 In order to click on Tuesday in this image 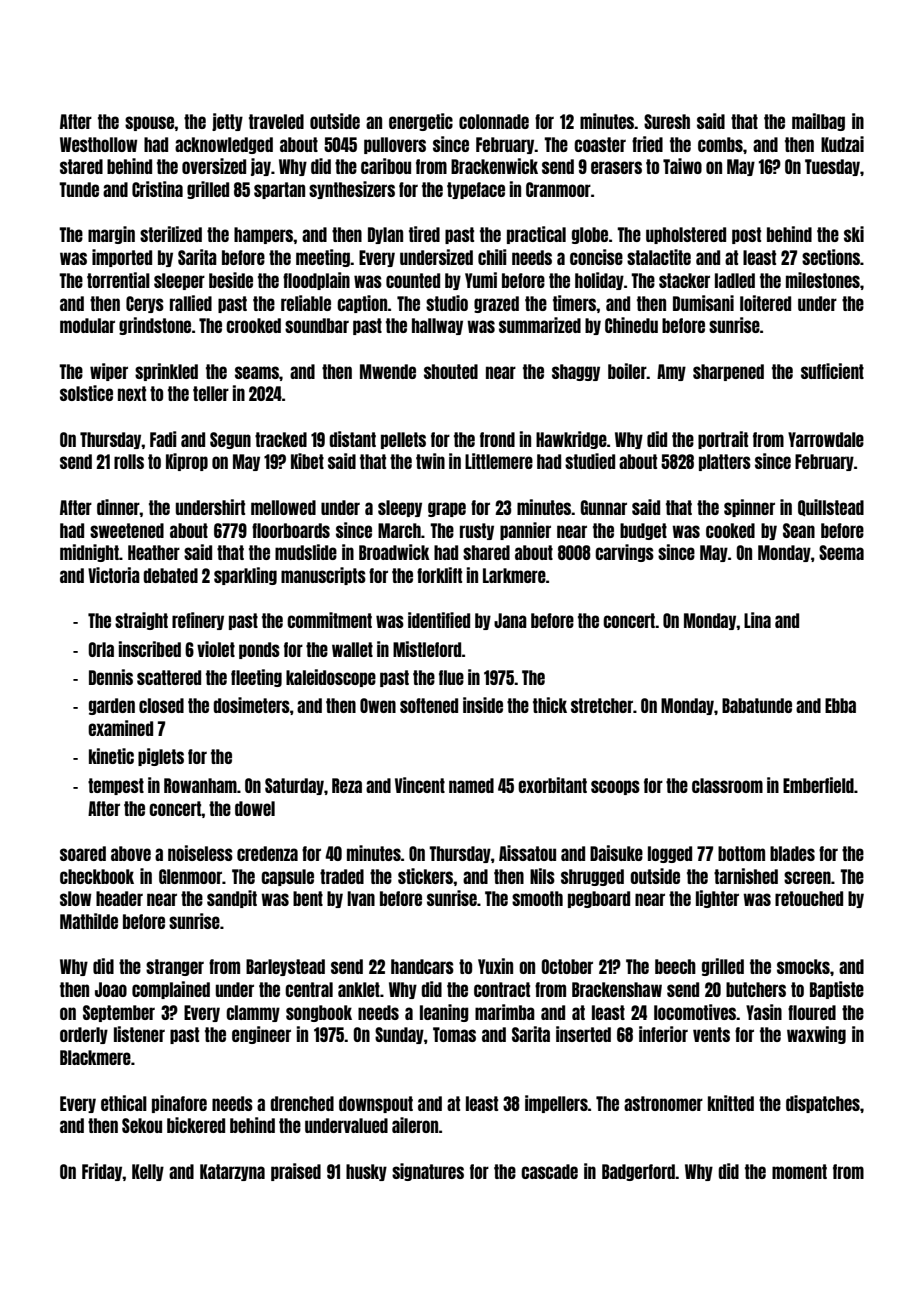, I will do `click(832, 167)`.
